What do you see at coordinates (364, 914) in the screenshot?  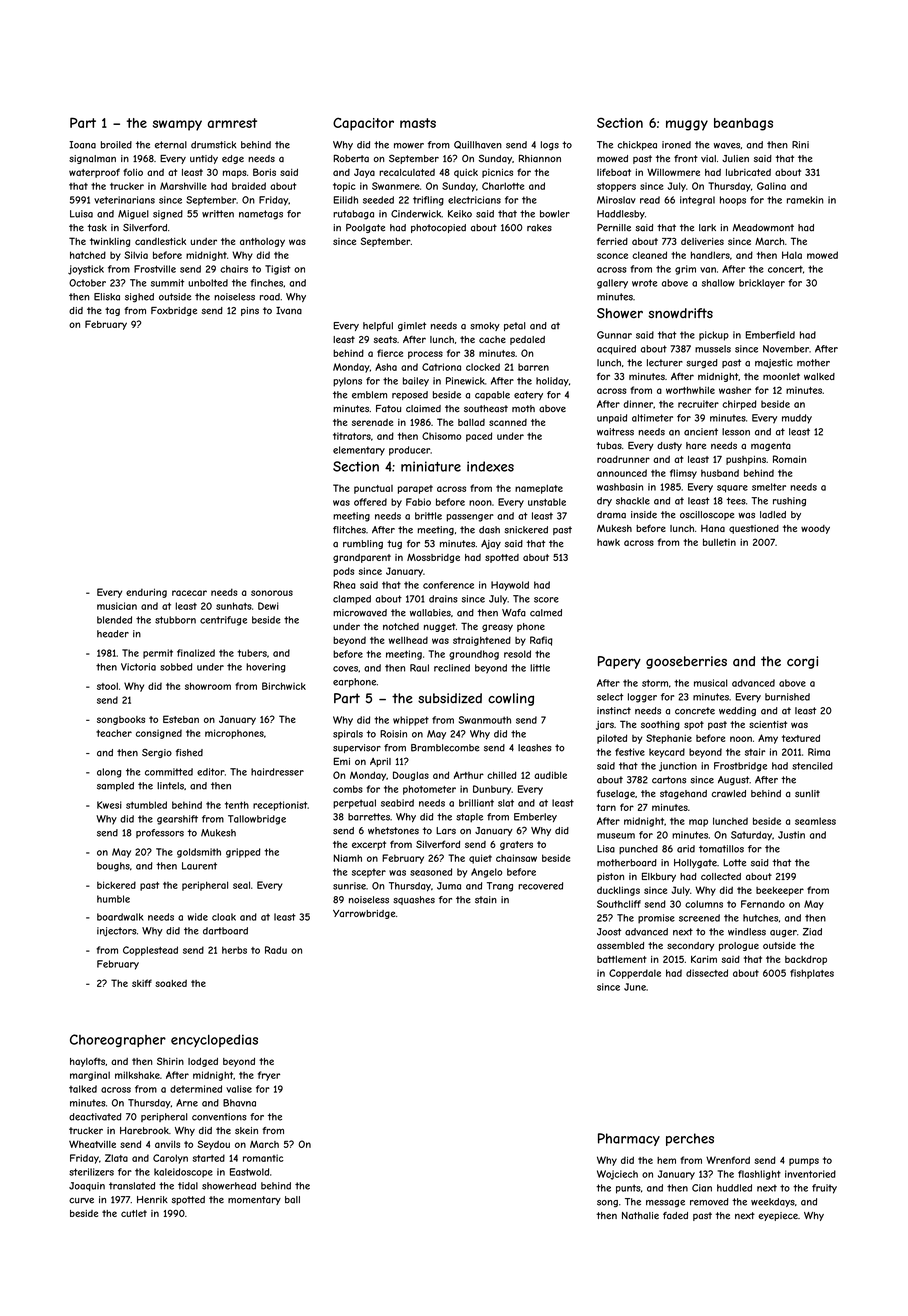 I see `Yarrowbridge` at bounding box center [364, 914].
